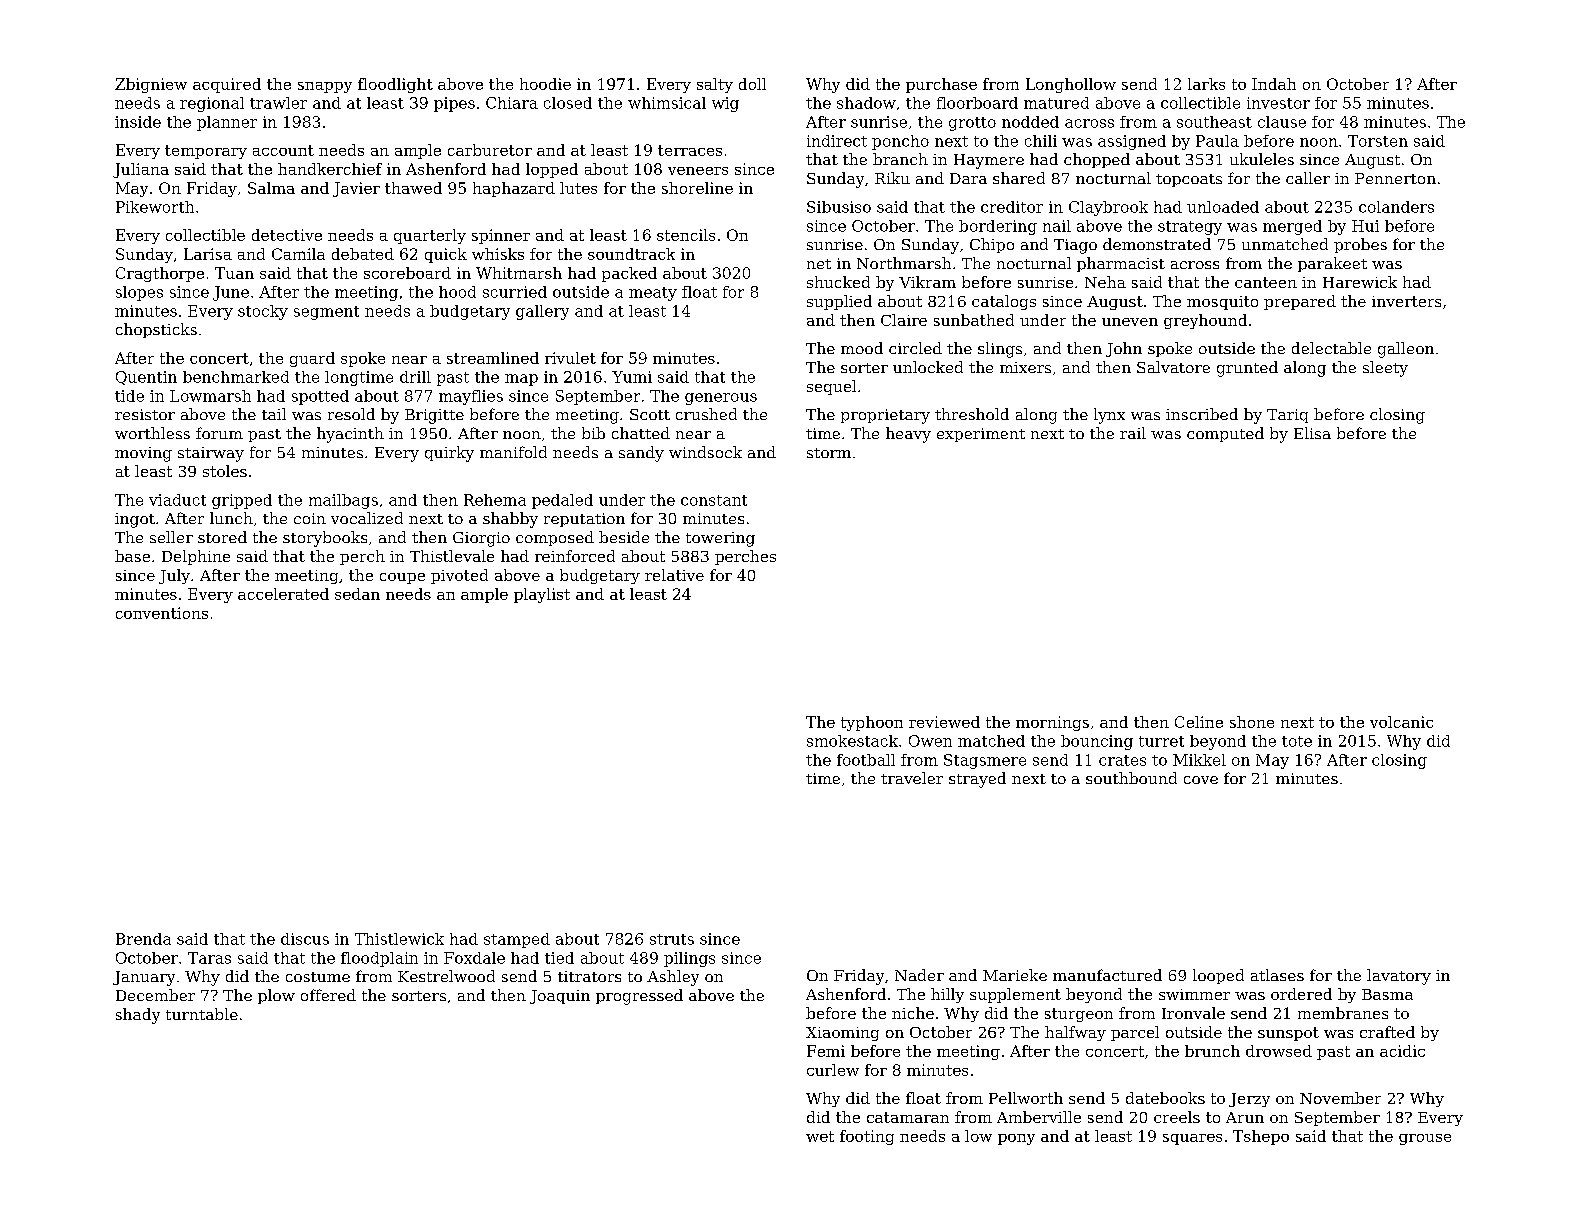  Describe the element at coordinates (219, 433) in the image. I see `forum` at that location.
